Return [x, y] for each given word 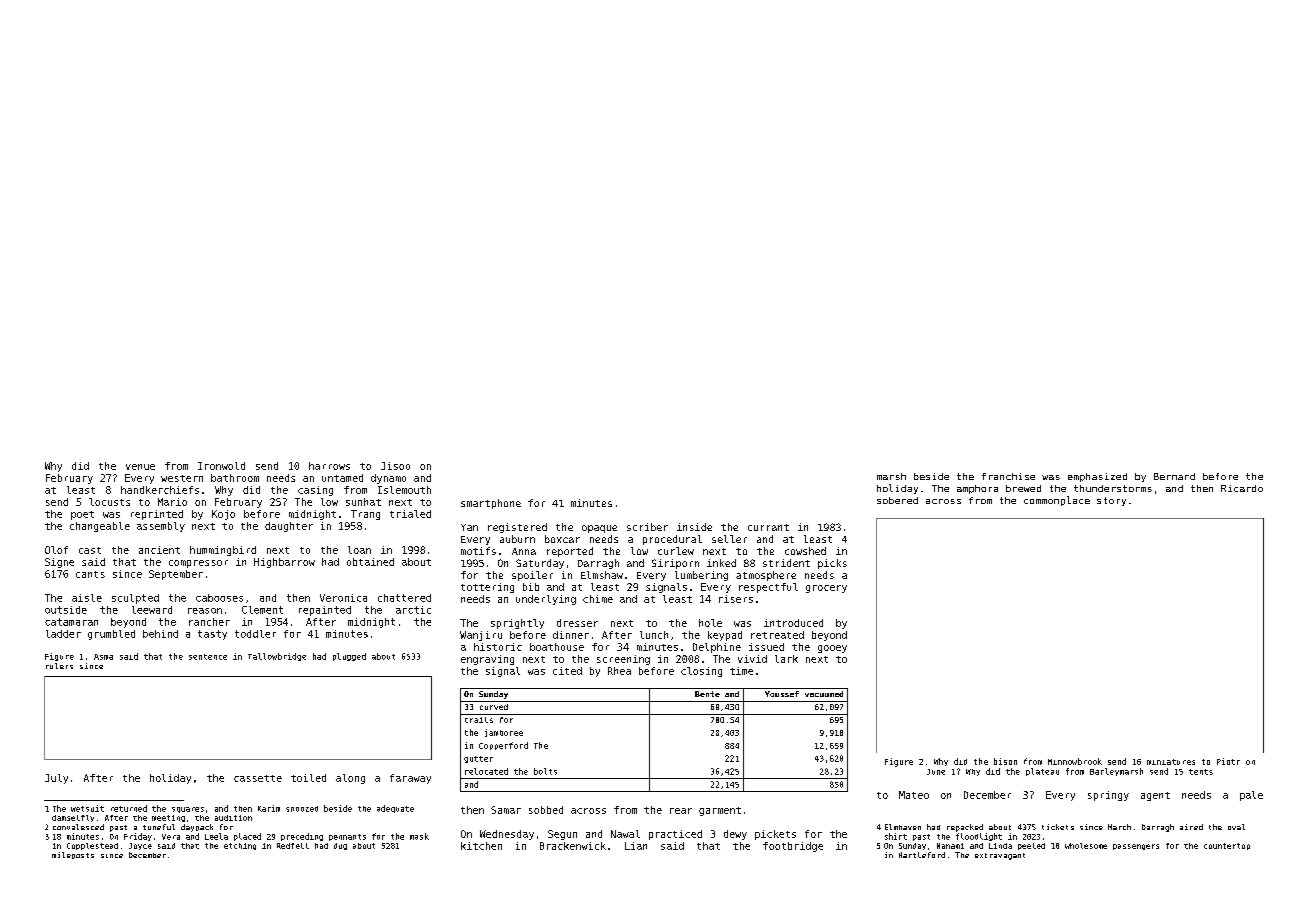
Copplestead [92, 846]
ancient [159, 550]
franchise [1008, 476]
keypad [725, 636]
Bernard [1174, 476]
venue [140, 467]
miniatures [1171, 762]
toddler [255, 634]
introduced [793, 623]
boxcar [562, 539]
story [1111, 501]
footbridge [793, 847]
